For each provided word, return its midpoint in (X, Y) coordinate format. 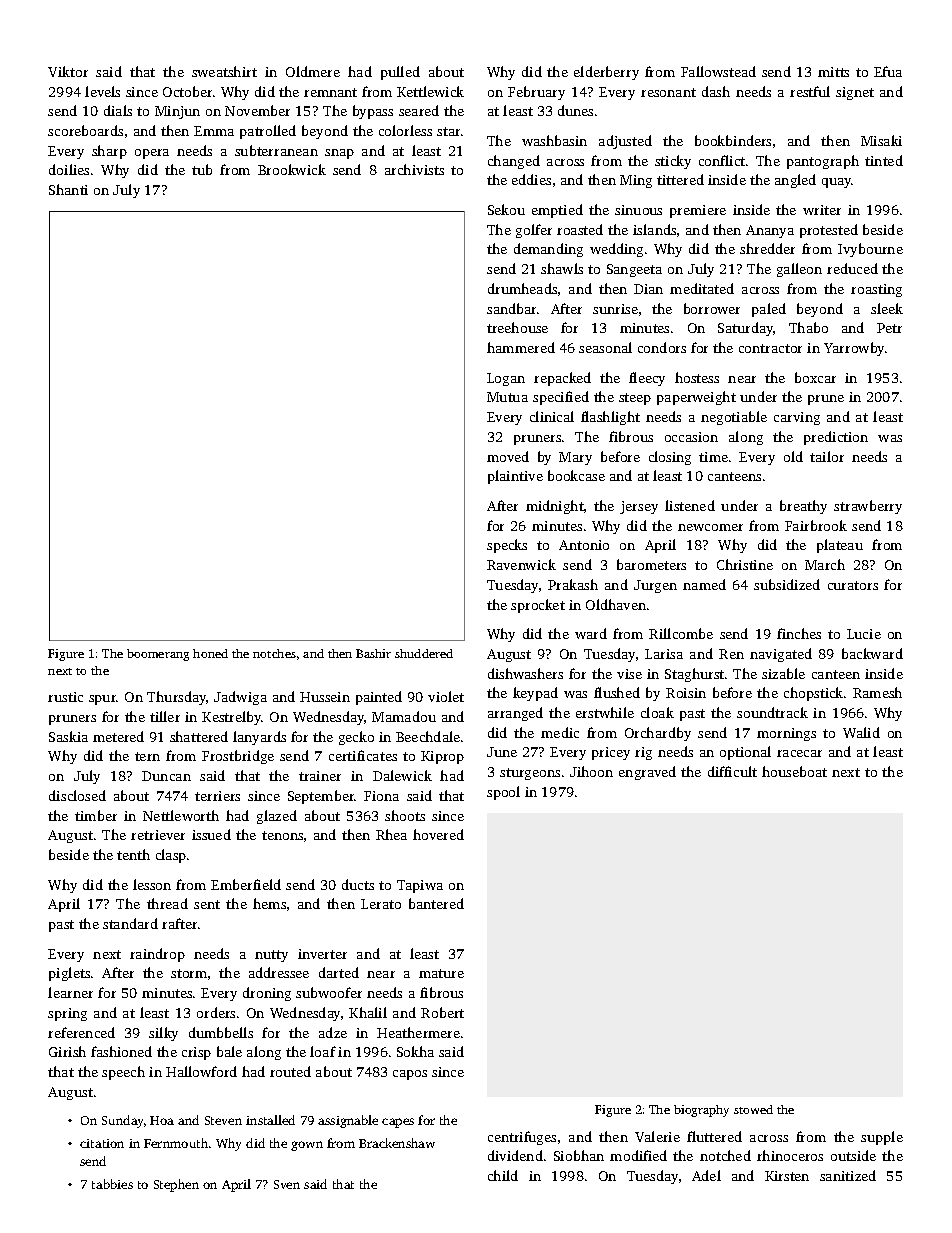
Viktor (68, 71)
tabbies (112, 1184)
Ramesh (877, 692)
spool (503, 793)
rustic (65, 697)
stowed (753, 1109)
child (503, 1175)
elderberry (606, 73)
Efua (888, 71)
